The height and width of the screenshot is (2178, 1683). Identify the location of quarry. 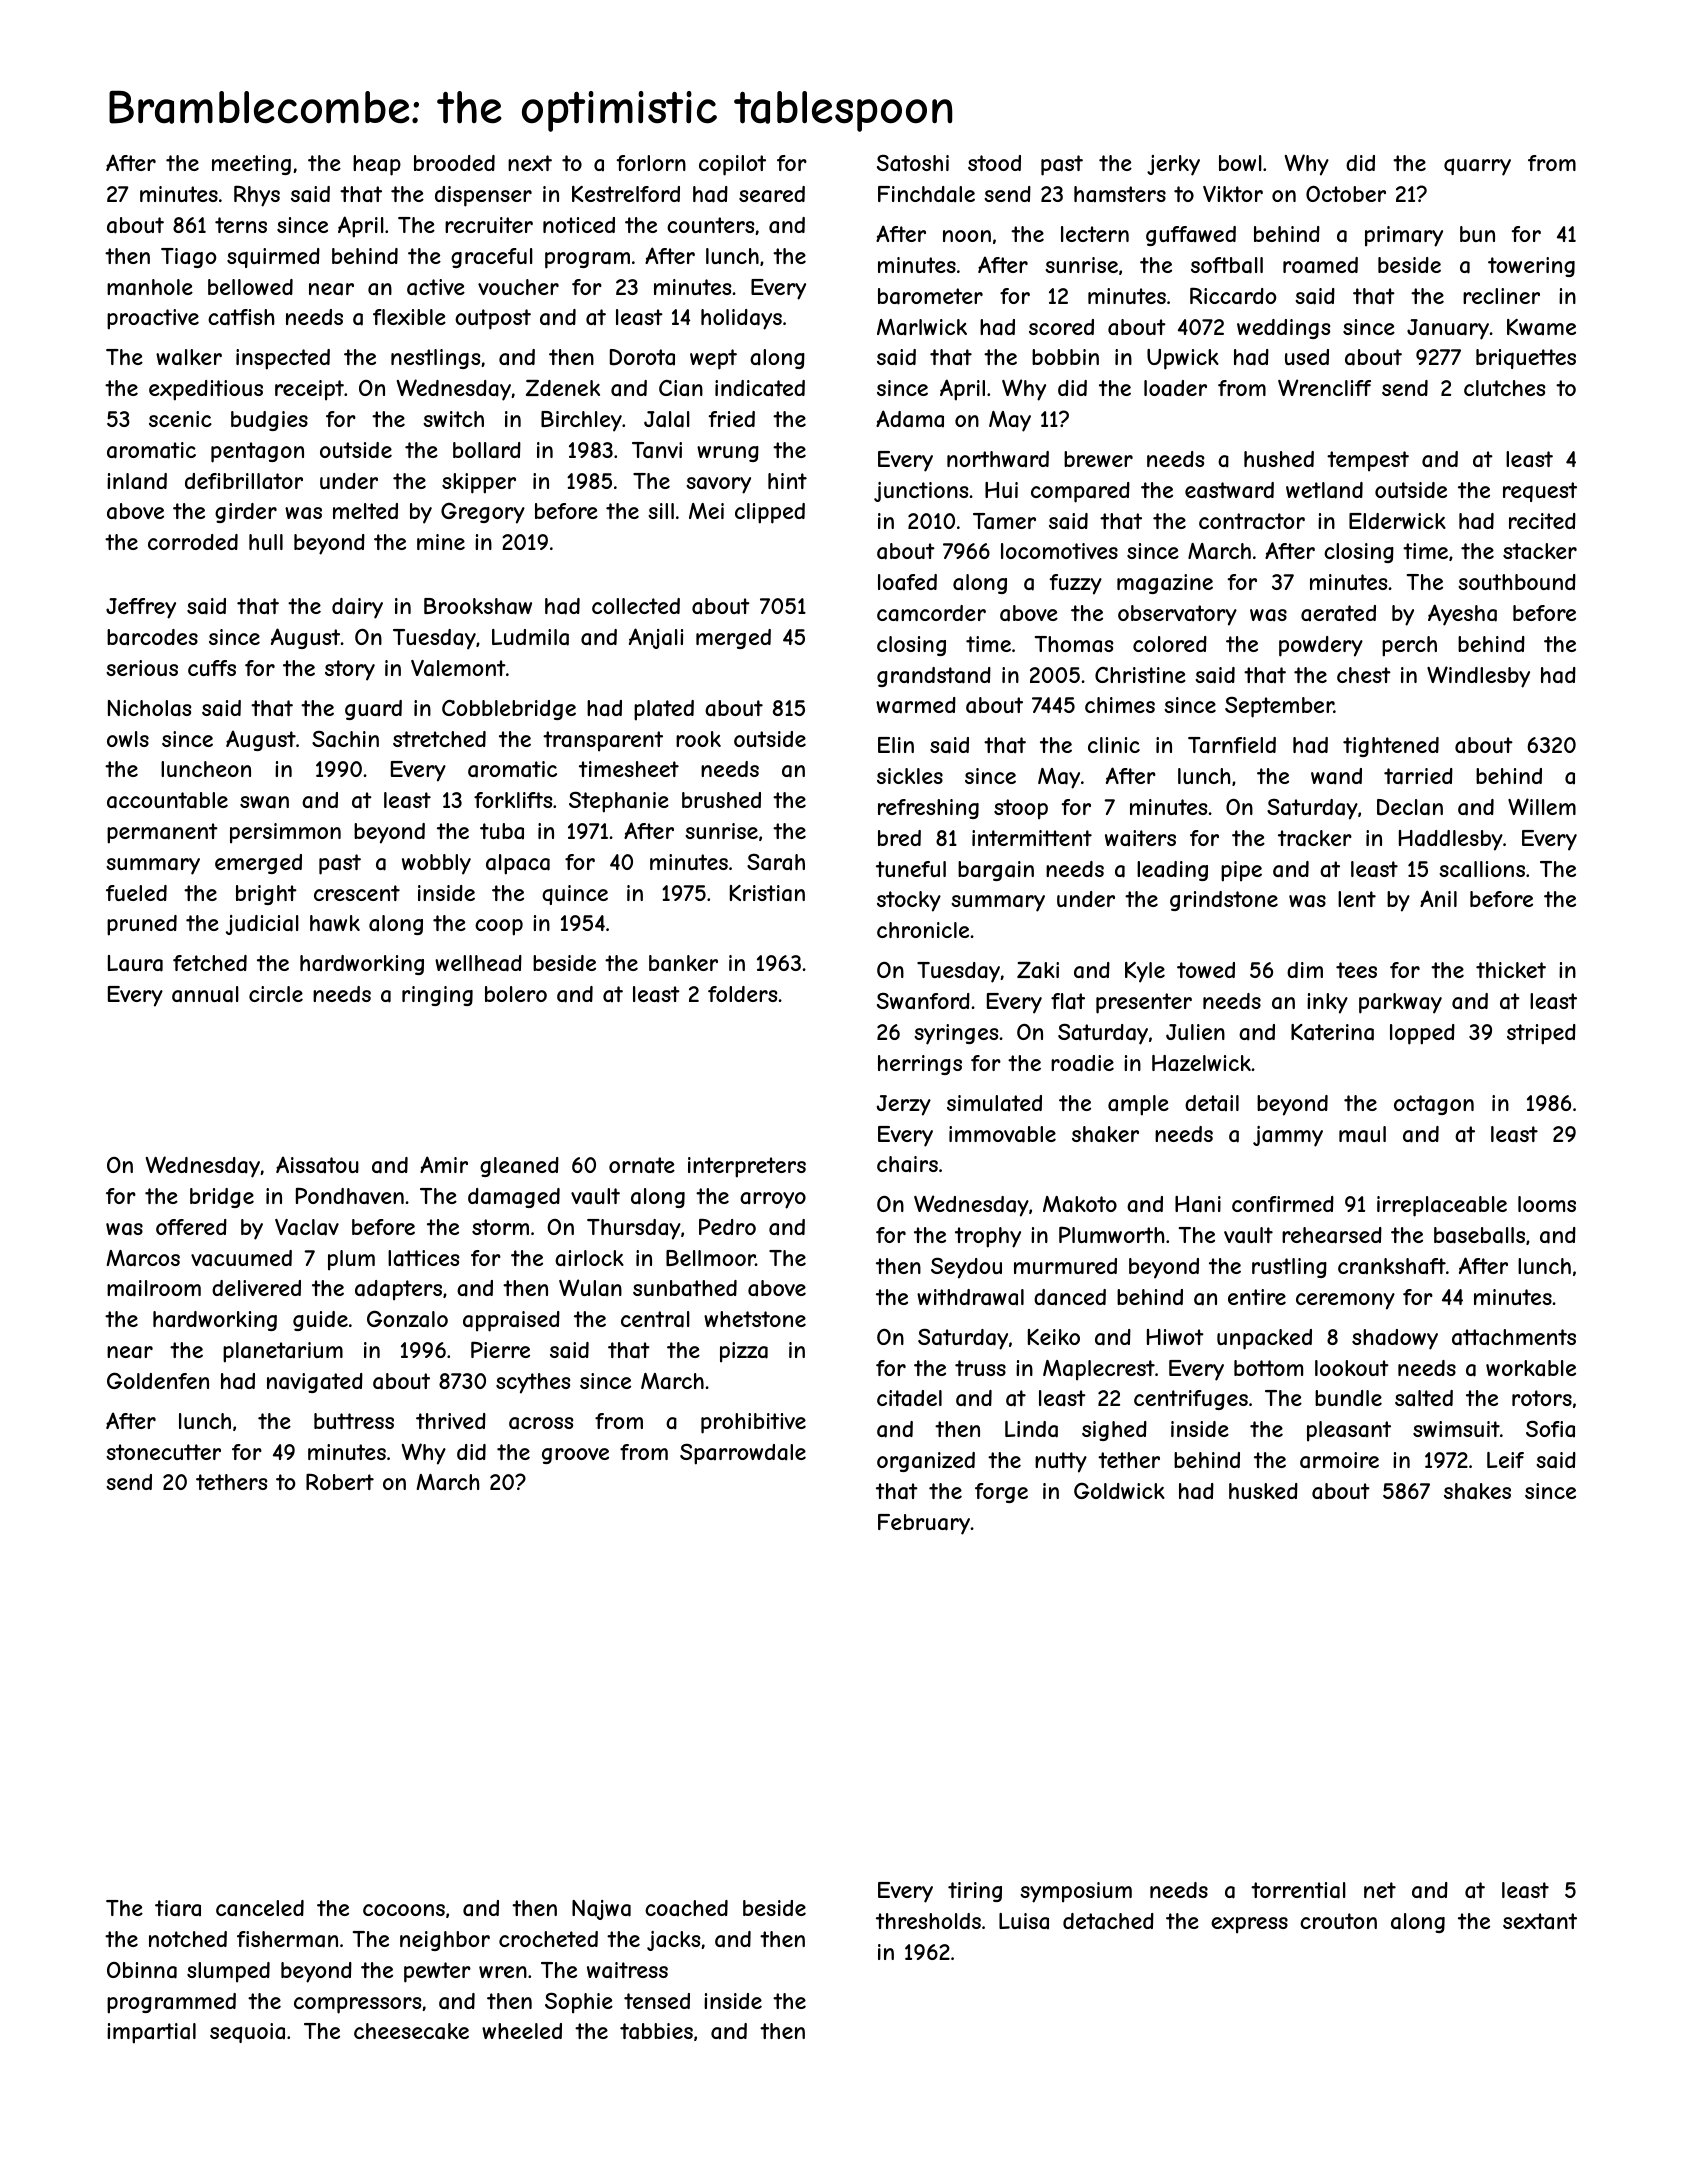
(1477, 167).
